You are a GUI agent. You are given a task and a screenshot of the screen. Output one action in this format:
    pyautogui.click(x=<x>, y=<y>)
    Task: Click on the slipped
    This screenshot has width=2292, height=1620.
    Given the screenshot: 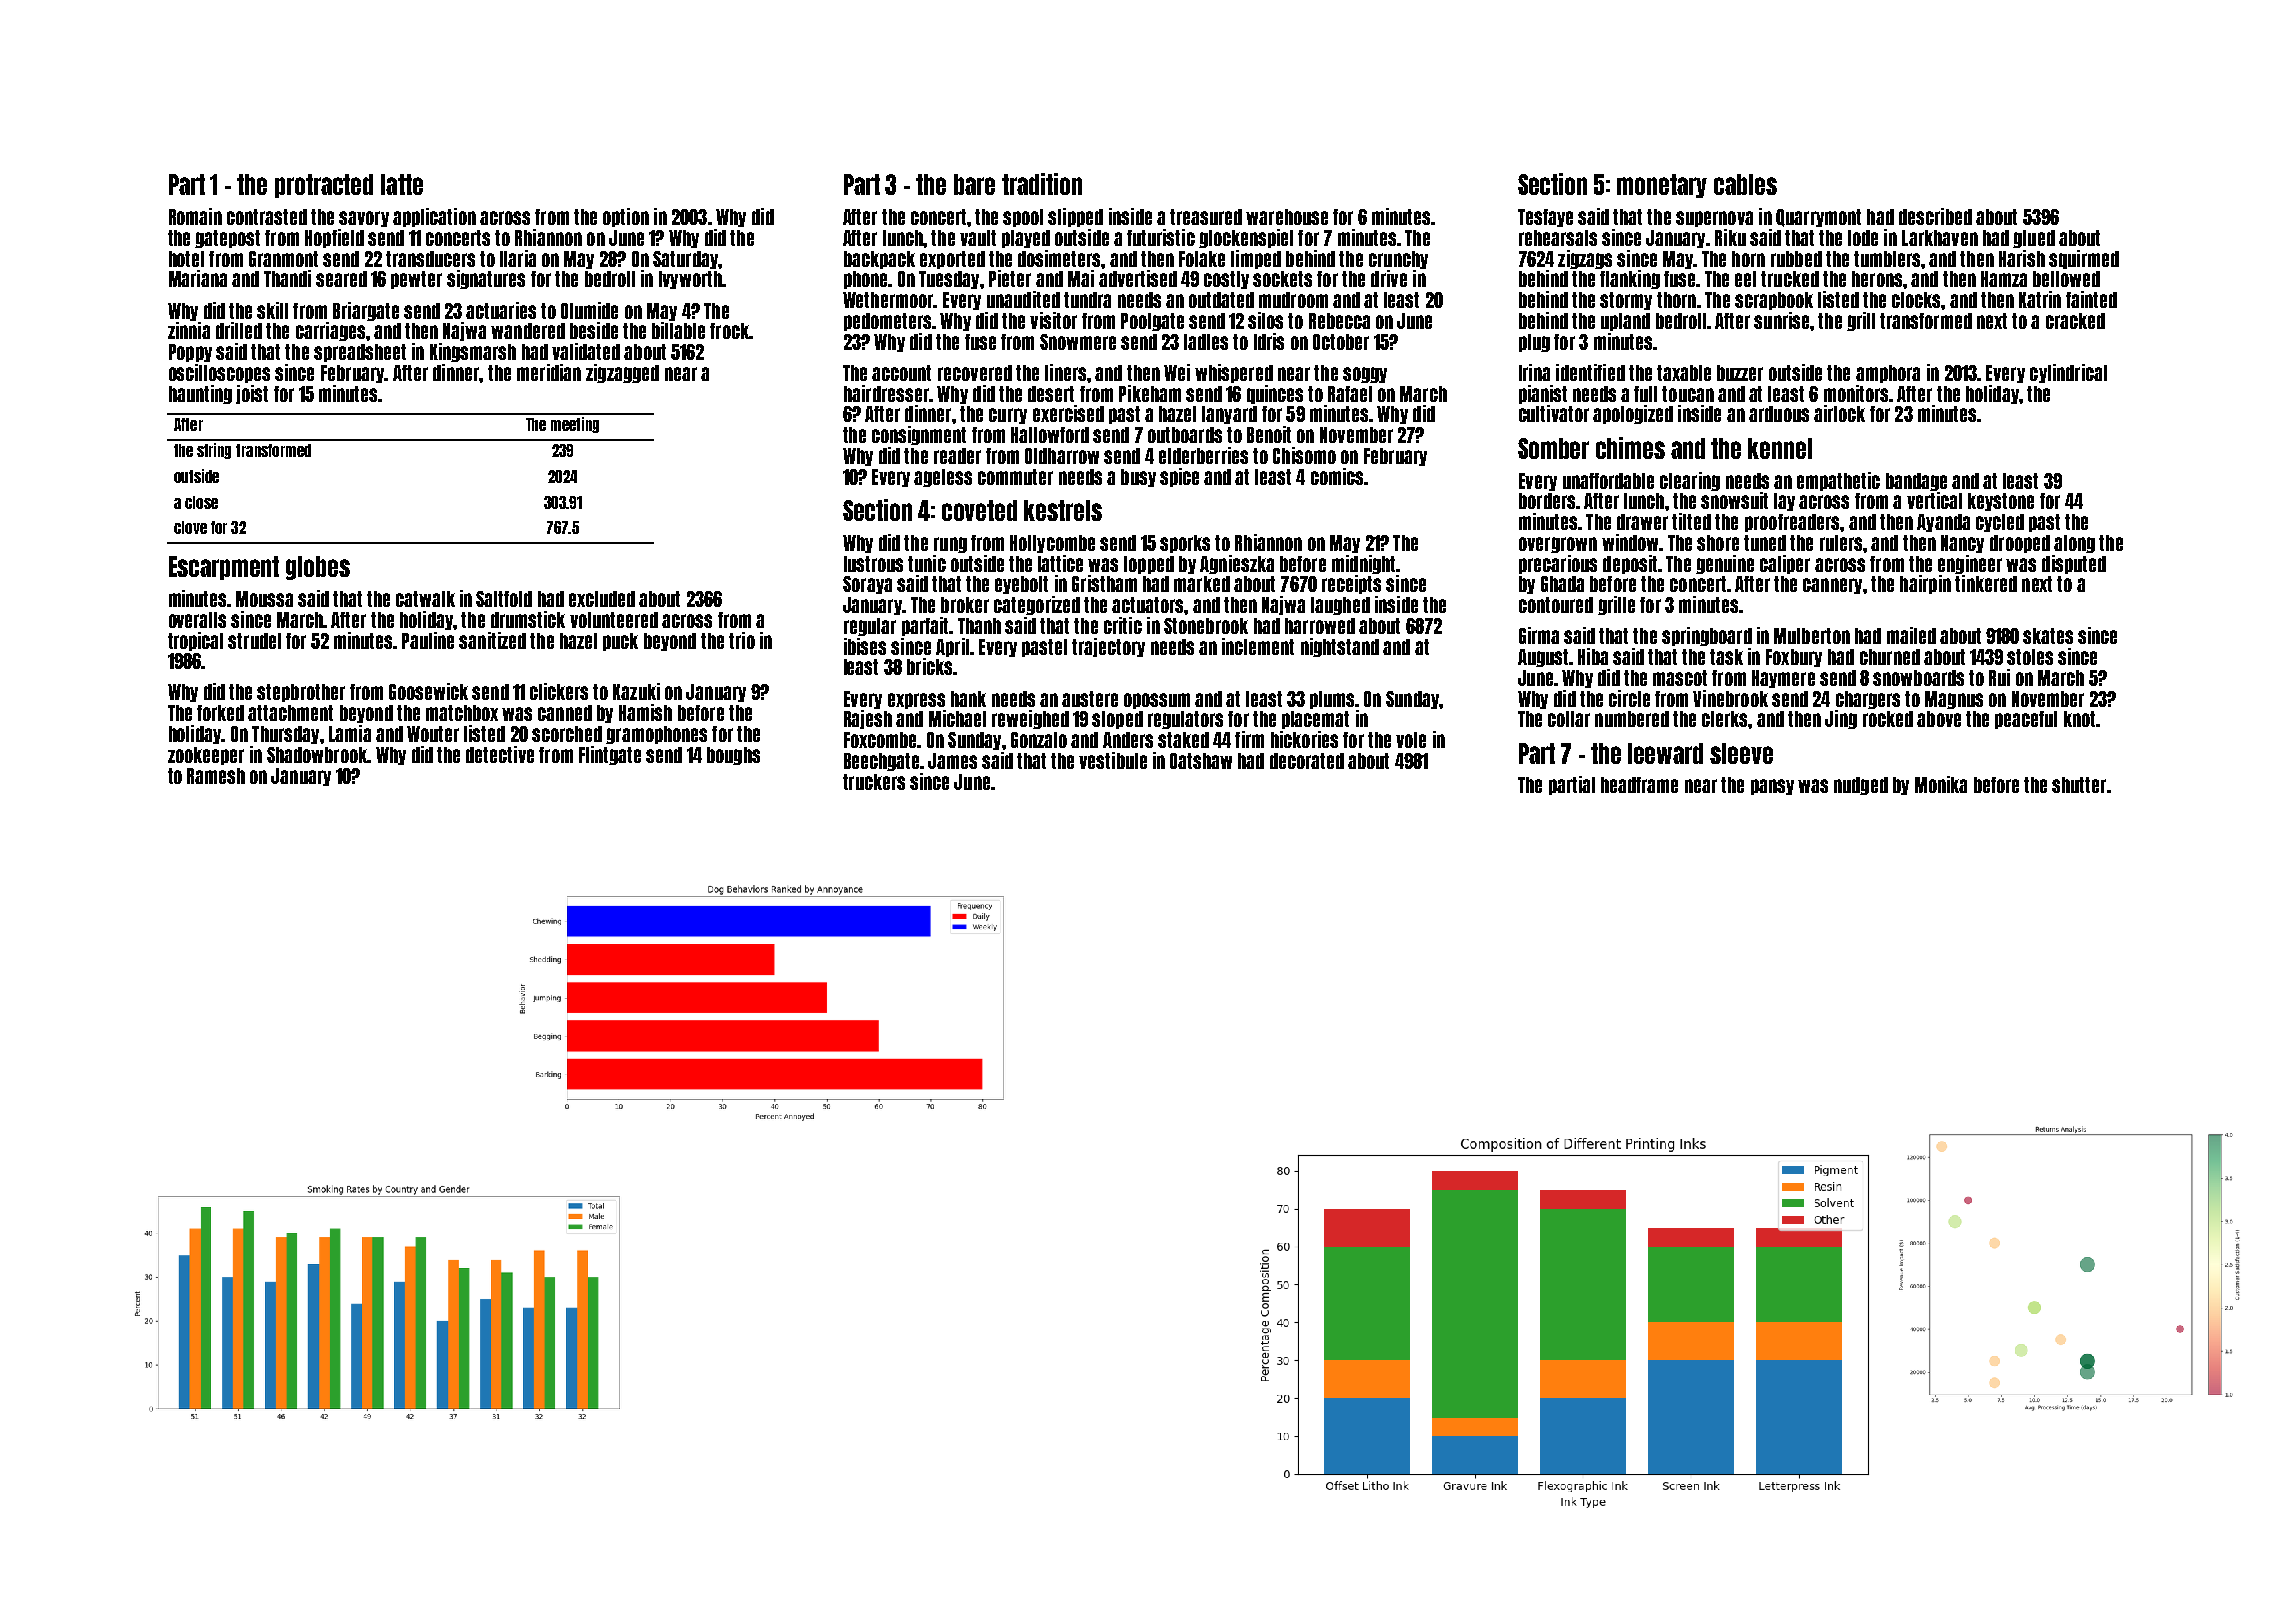 What is the action you would take?
    pyautogui.click(x=1075, y=217)
